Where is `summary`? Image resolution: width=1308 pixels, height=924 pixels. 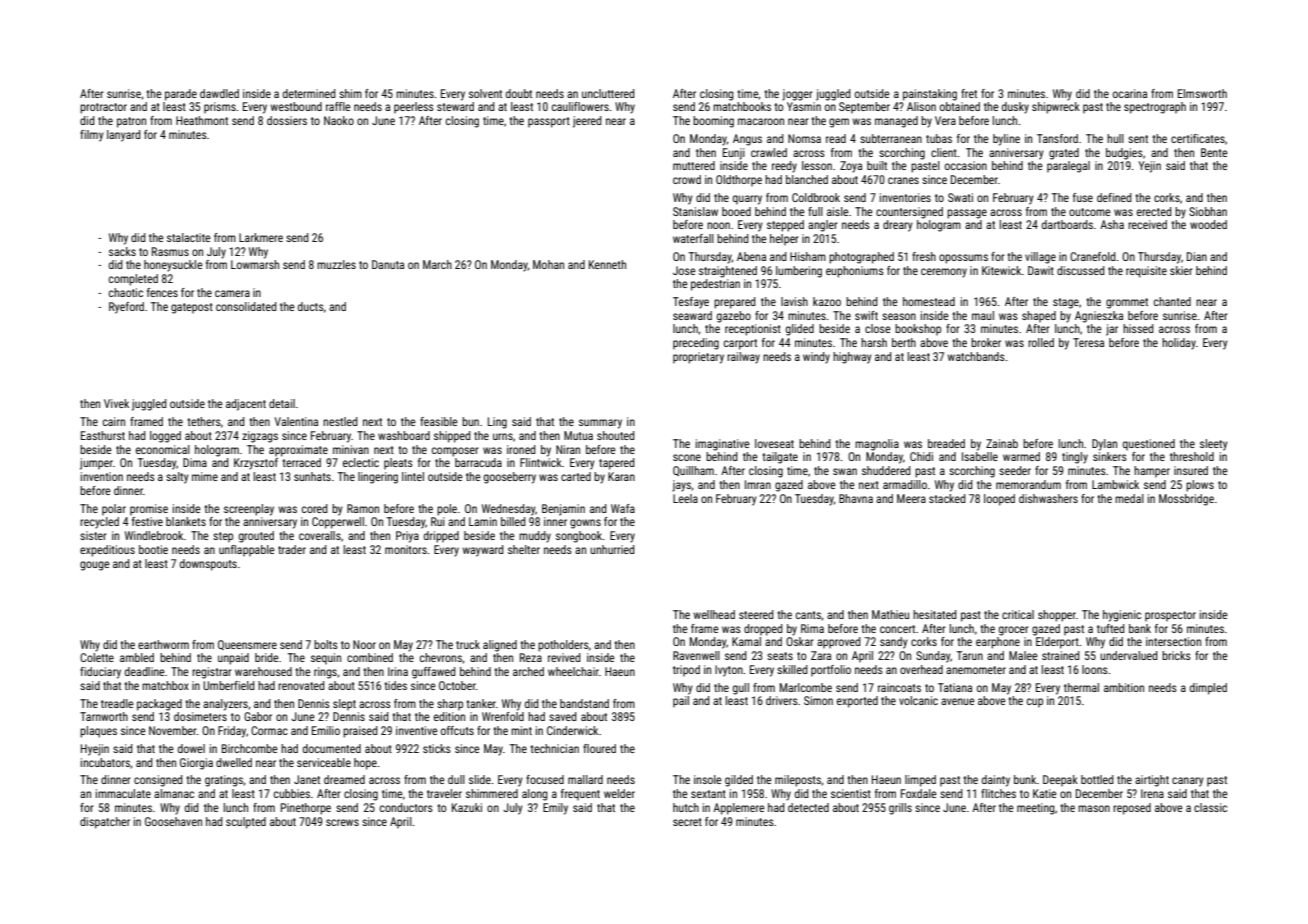
summary is located at coordinates (600, 424).
